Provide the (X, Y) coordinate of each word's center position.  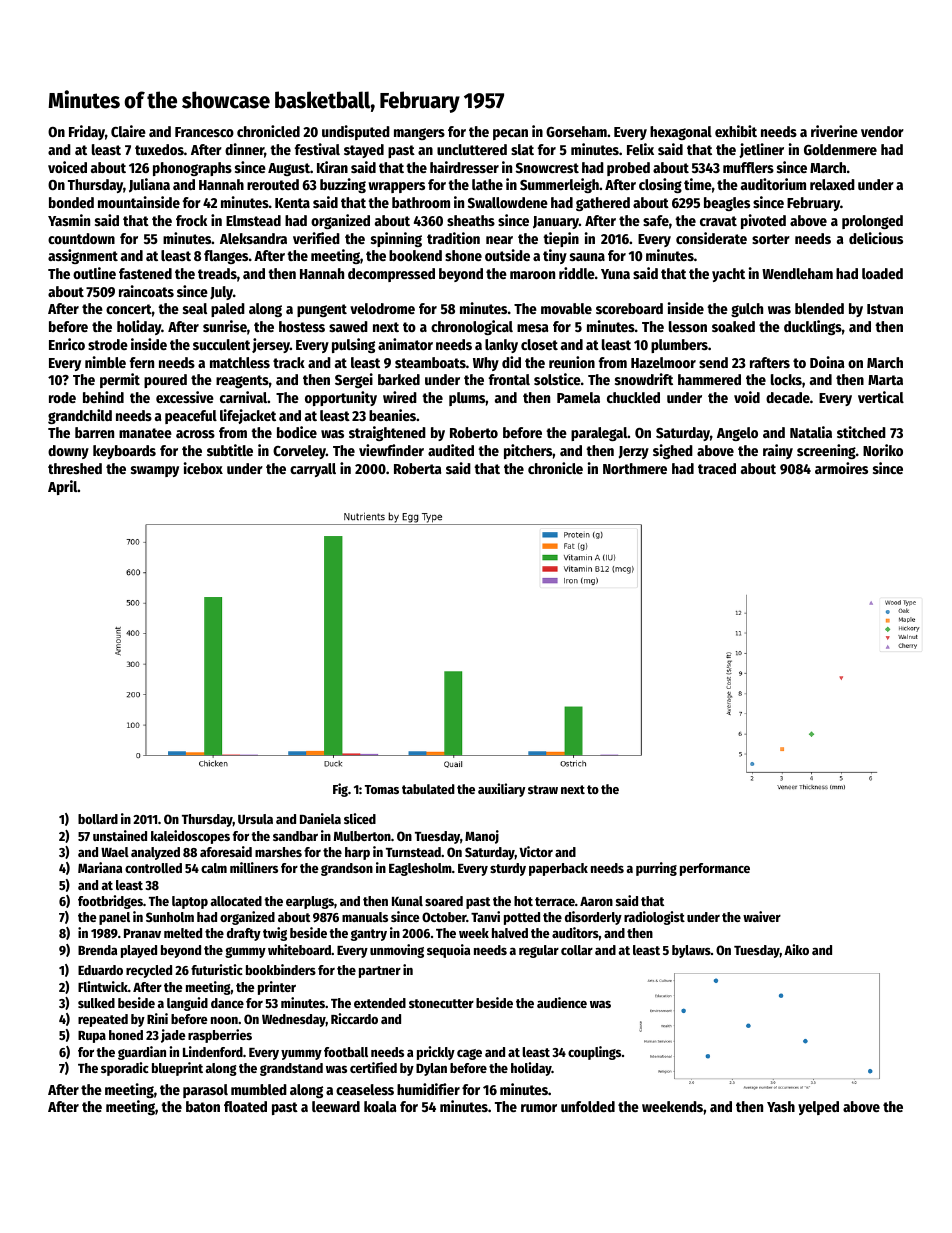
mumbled (259, 1089)
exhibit (736, 131)
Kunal (407, 901)
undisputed (356, 132)
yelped (818, 1108)
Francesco (204, 132)
